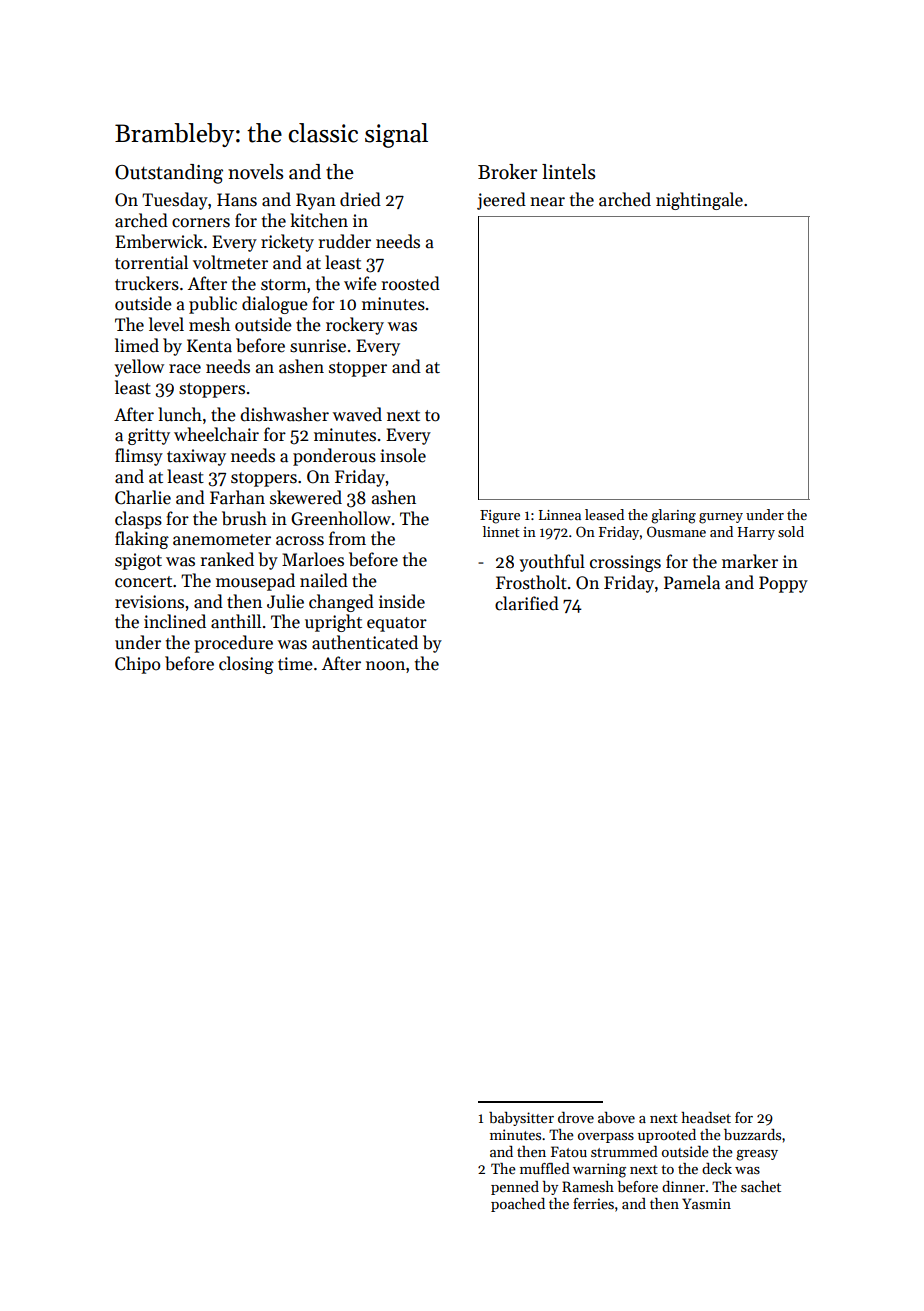 This screenshot has height=1311, width=924. Describe the element at coordinates (385, 666) in the screenshot. I see `noon` at that location.
